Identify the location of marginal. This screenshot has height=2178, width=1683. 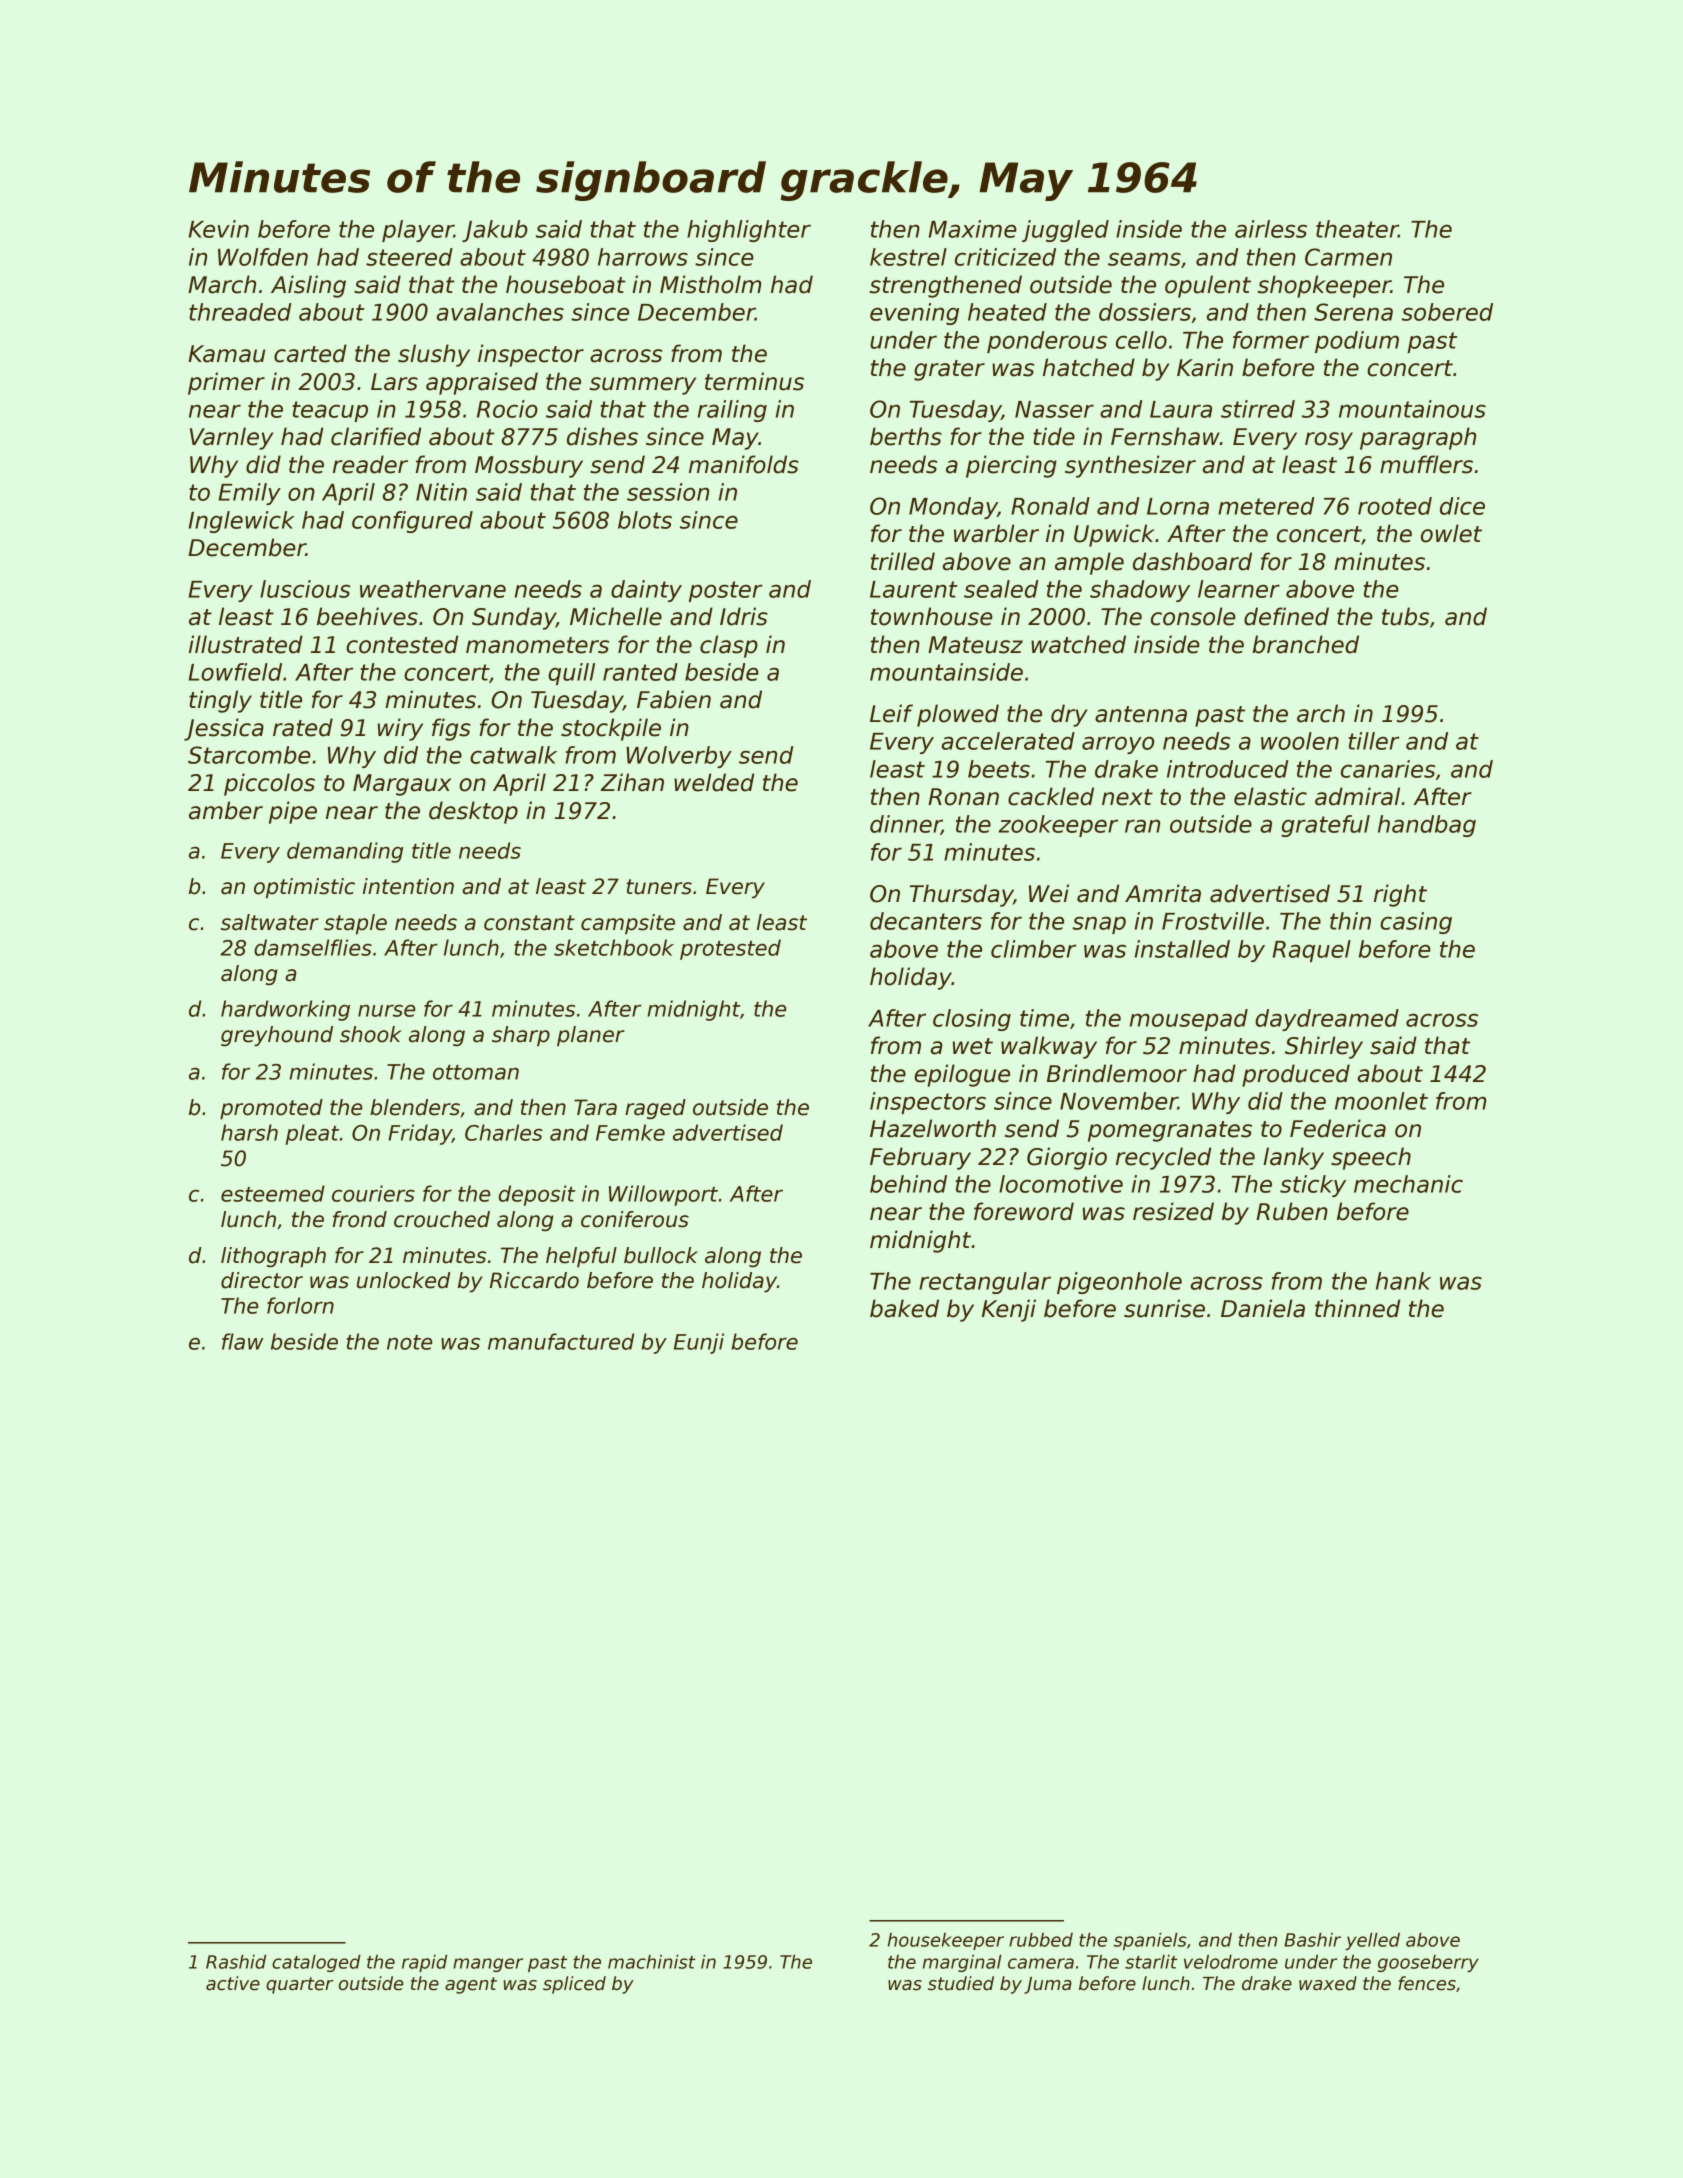
(962, 1963).
